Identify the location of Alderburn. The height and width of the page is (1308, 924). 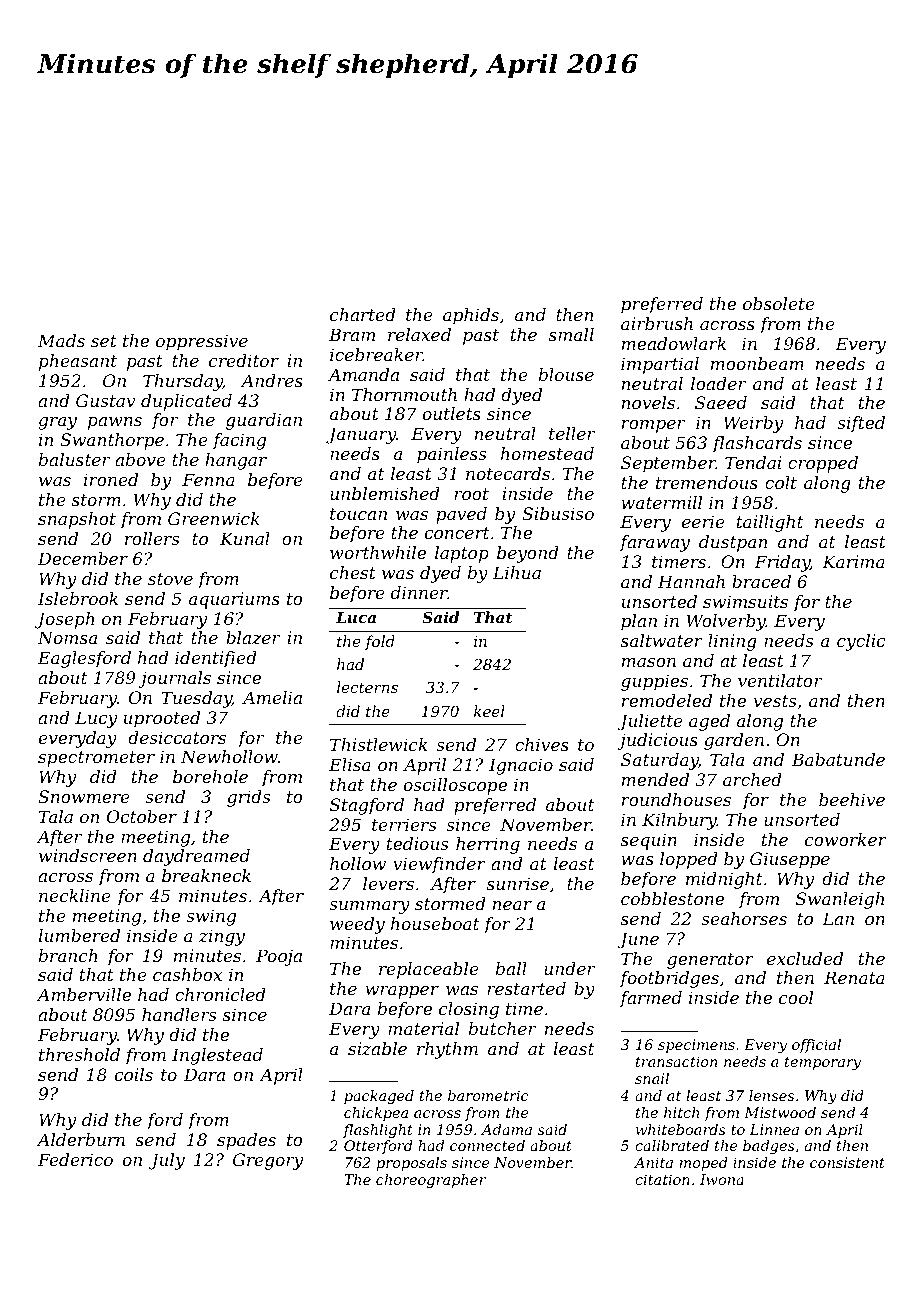
(81, 1139).
